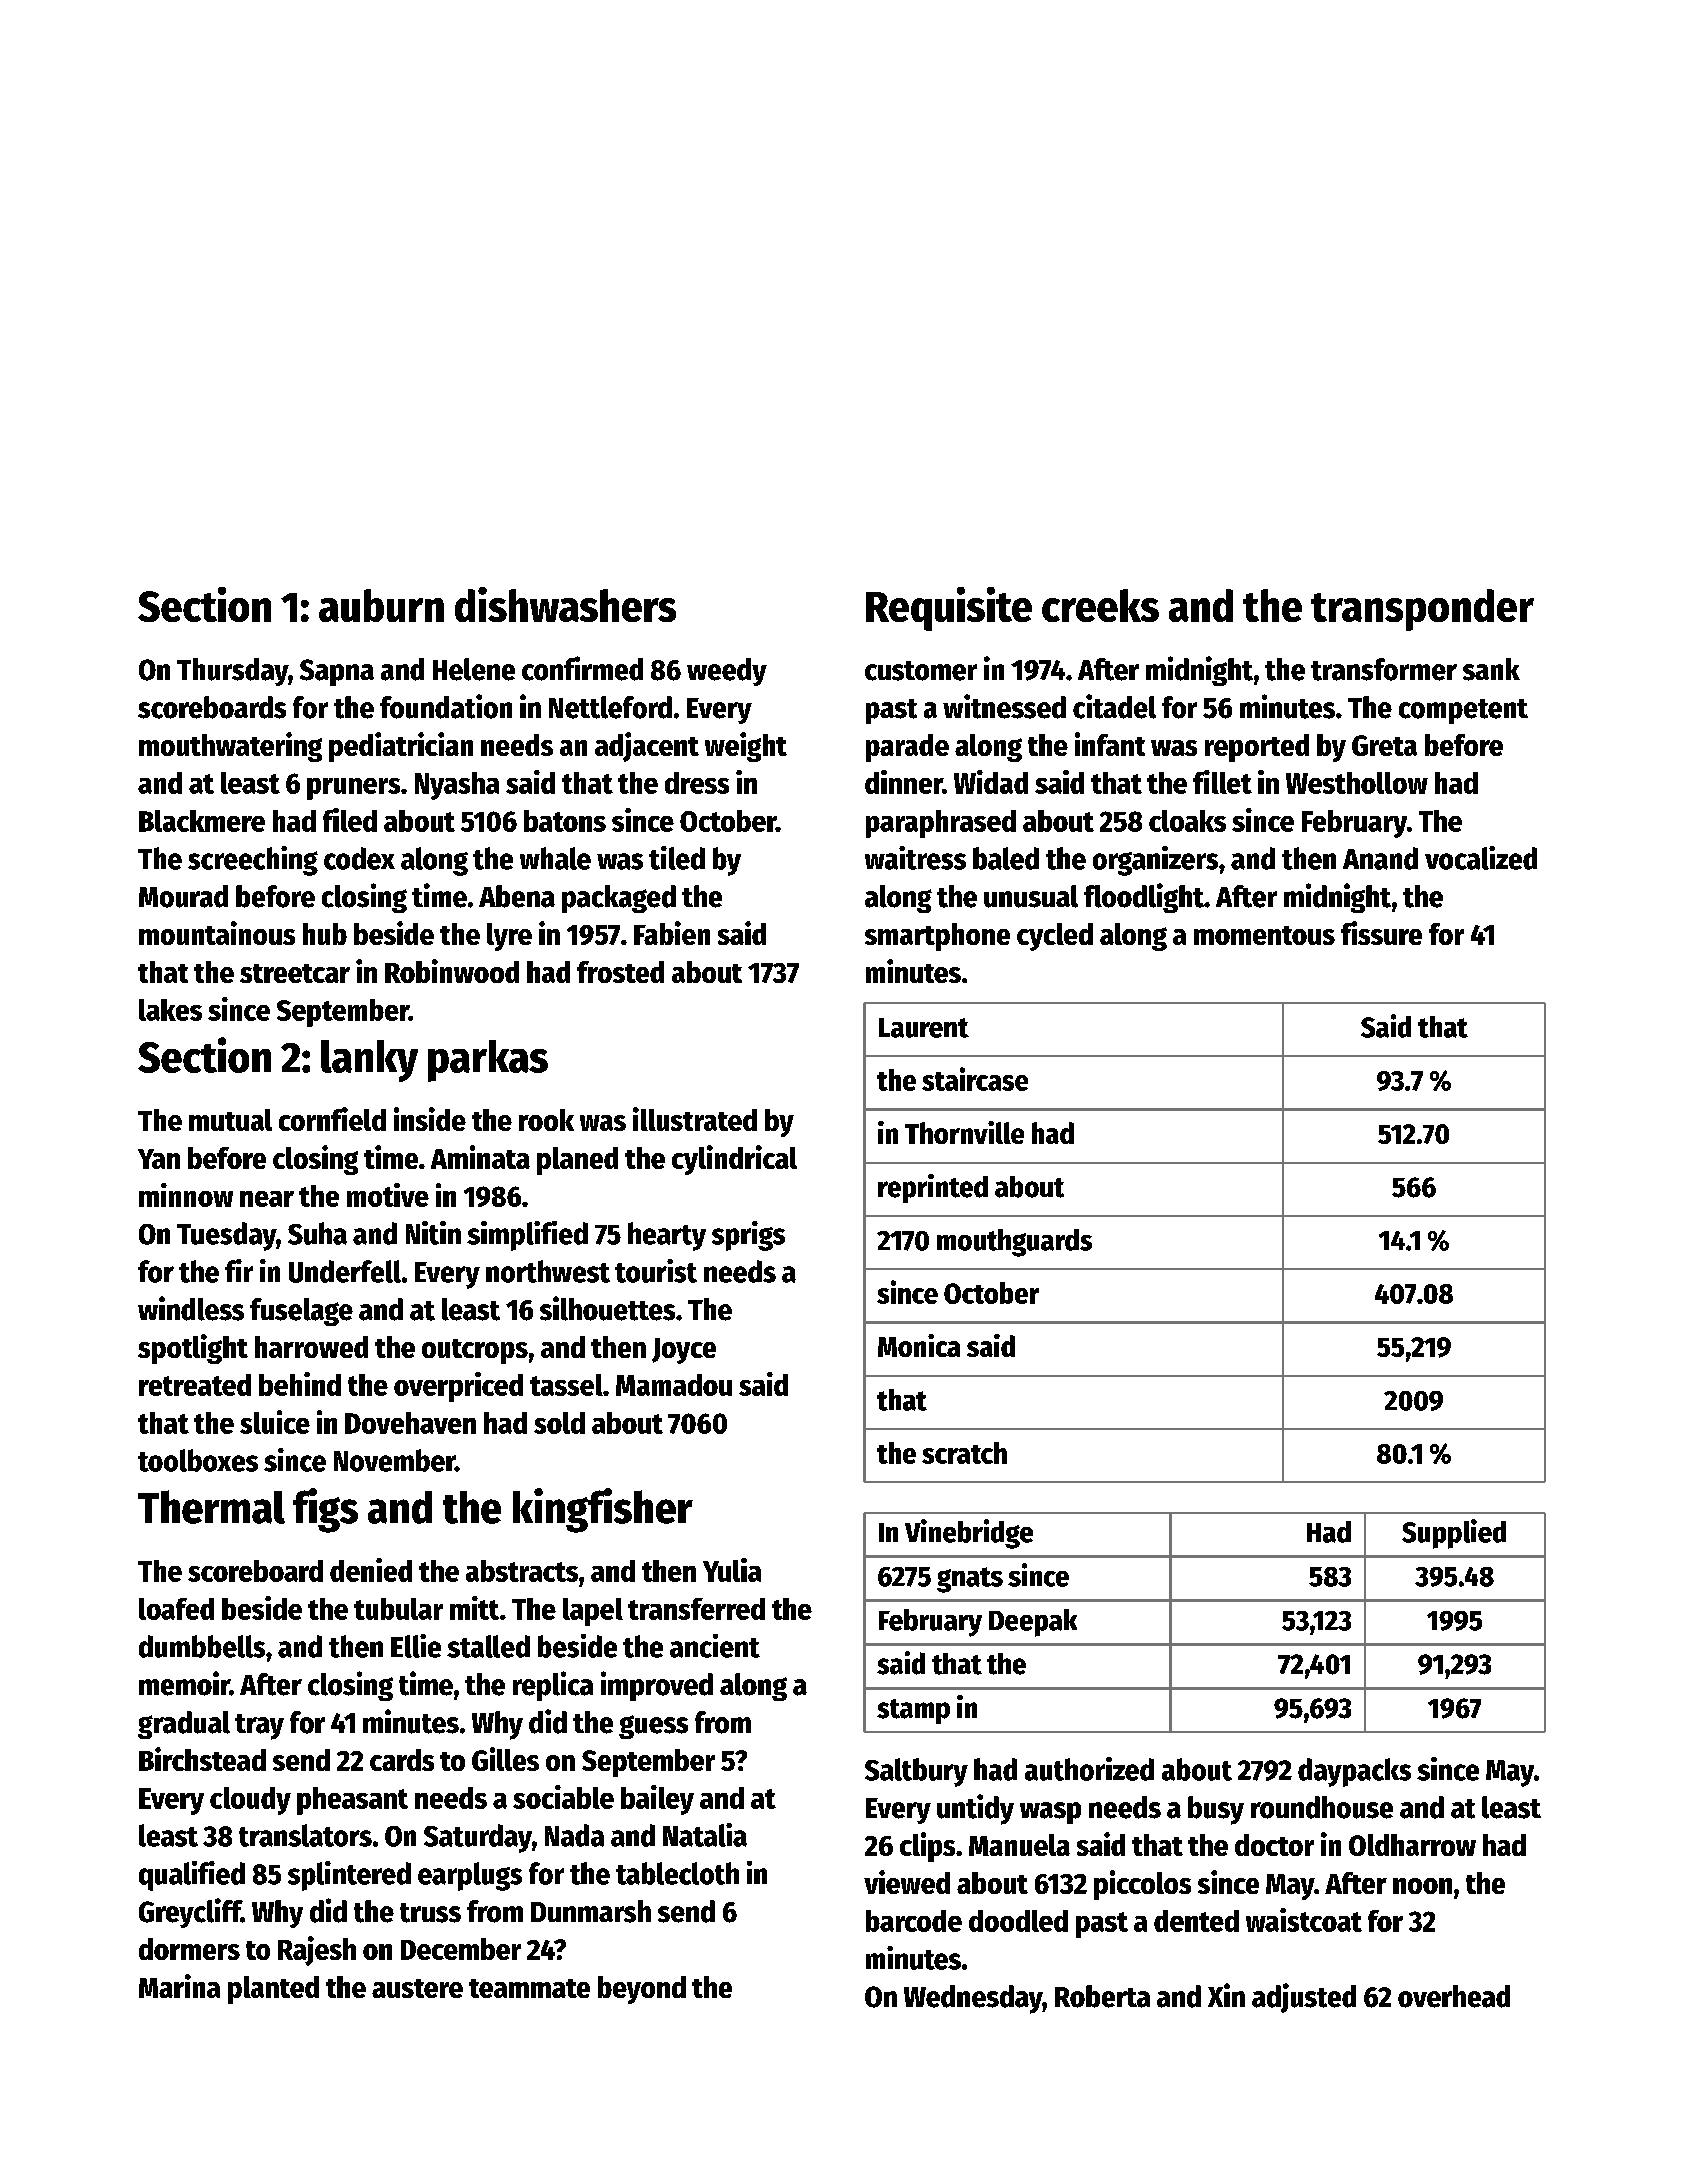 This screenshot has width=1683, height=2178. I want to click on Wednesday, so click(973, 1999).
